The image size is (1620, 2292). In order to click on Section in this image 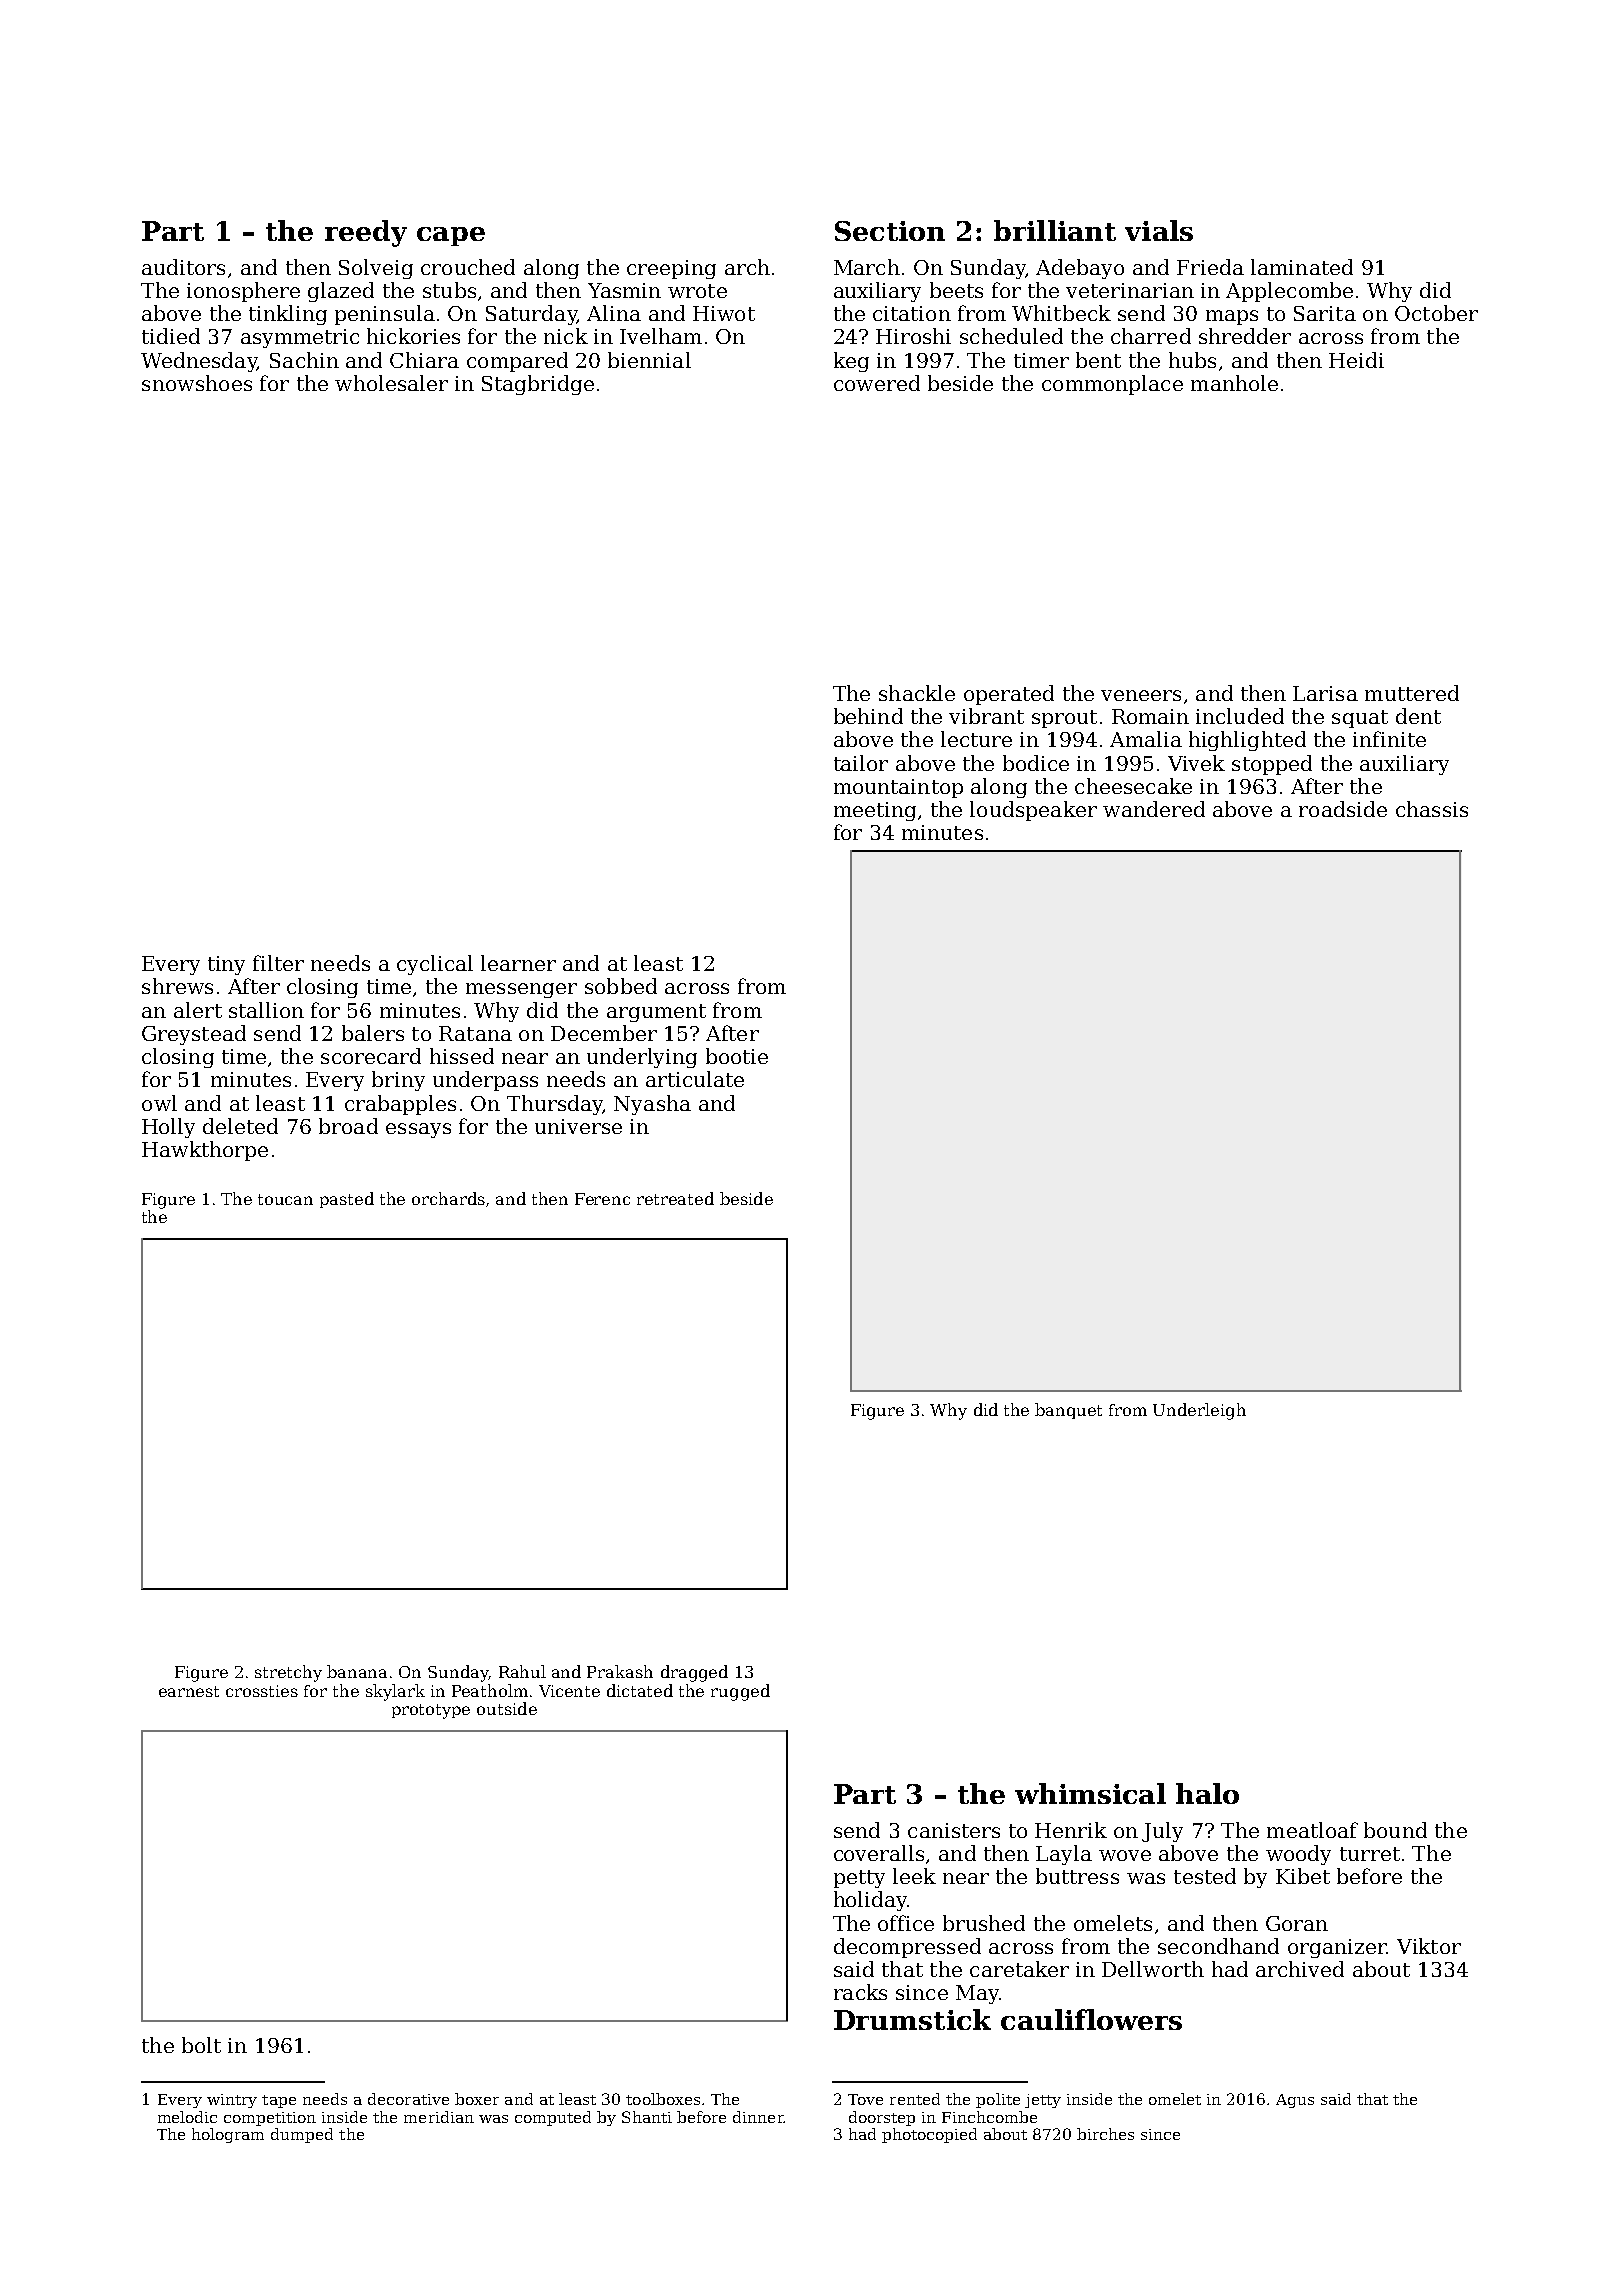, I will do `click(890, 231)`.
